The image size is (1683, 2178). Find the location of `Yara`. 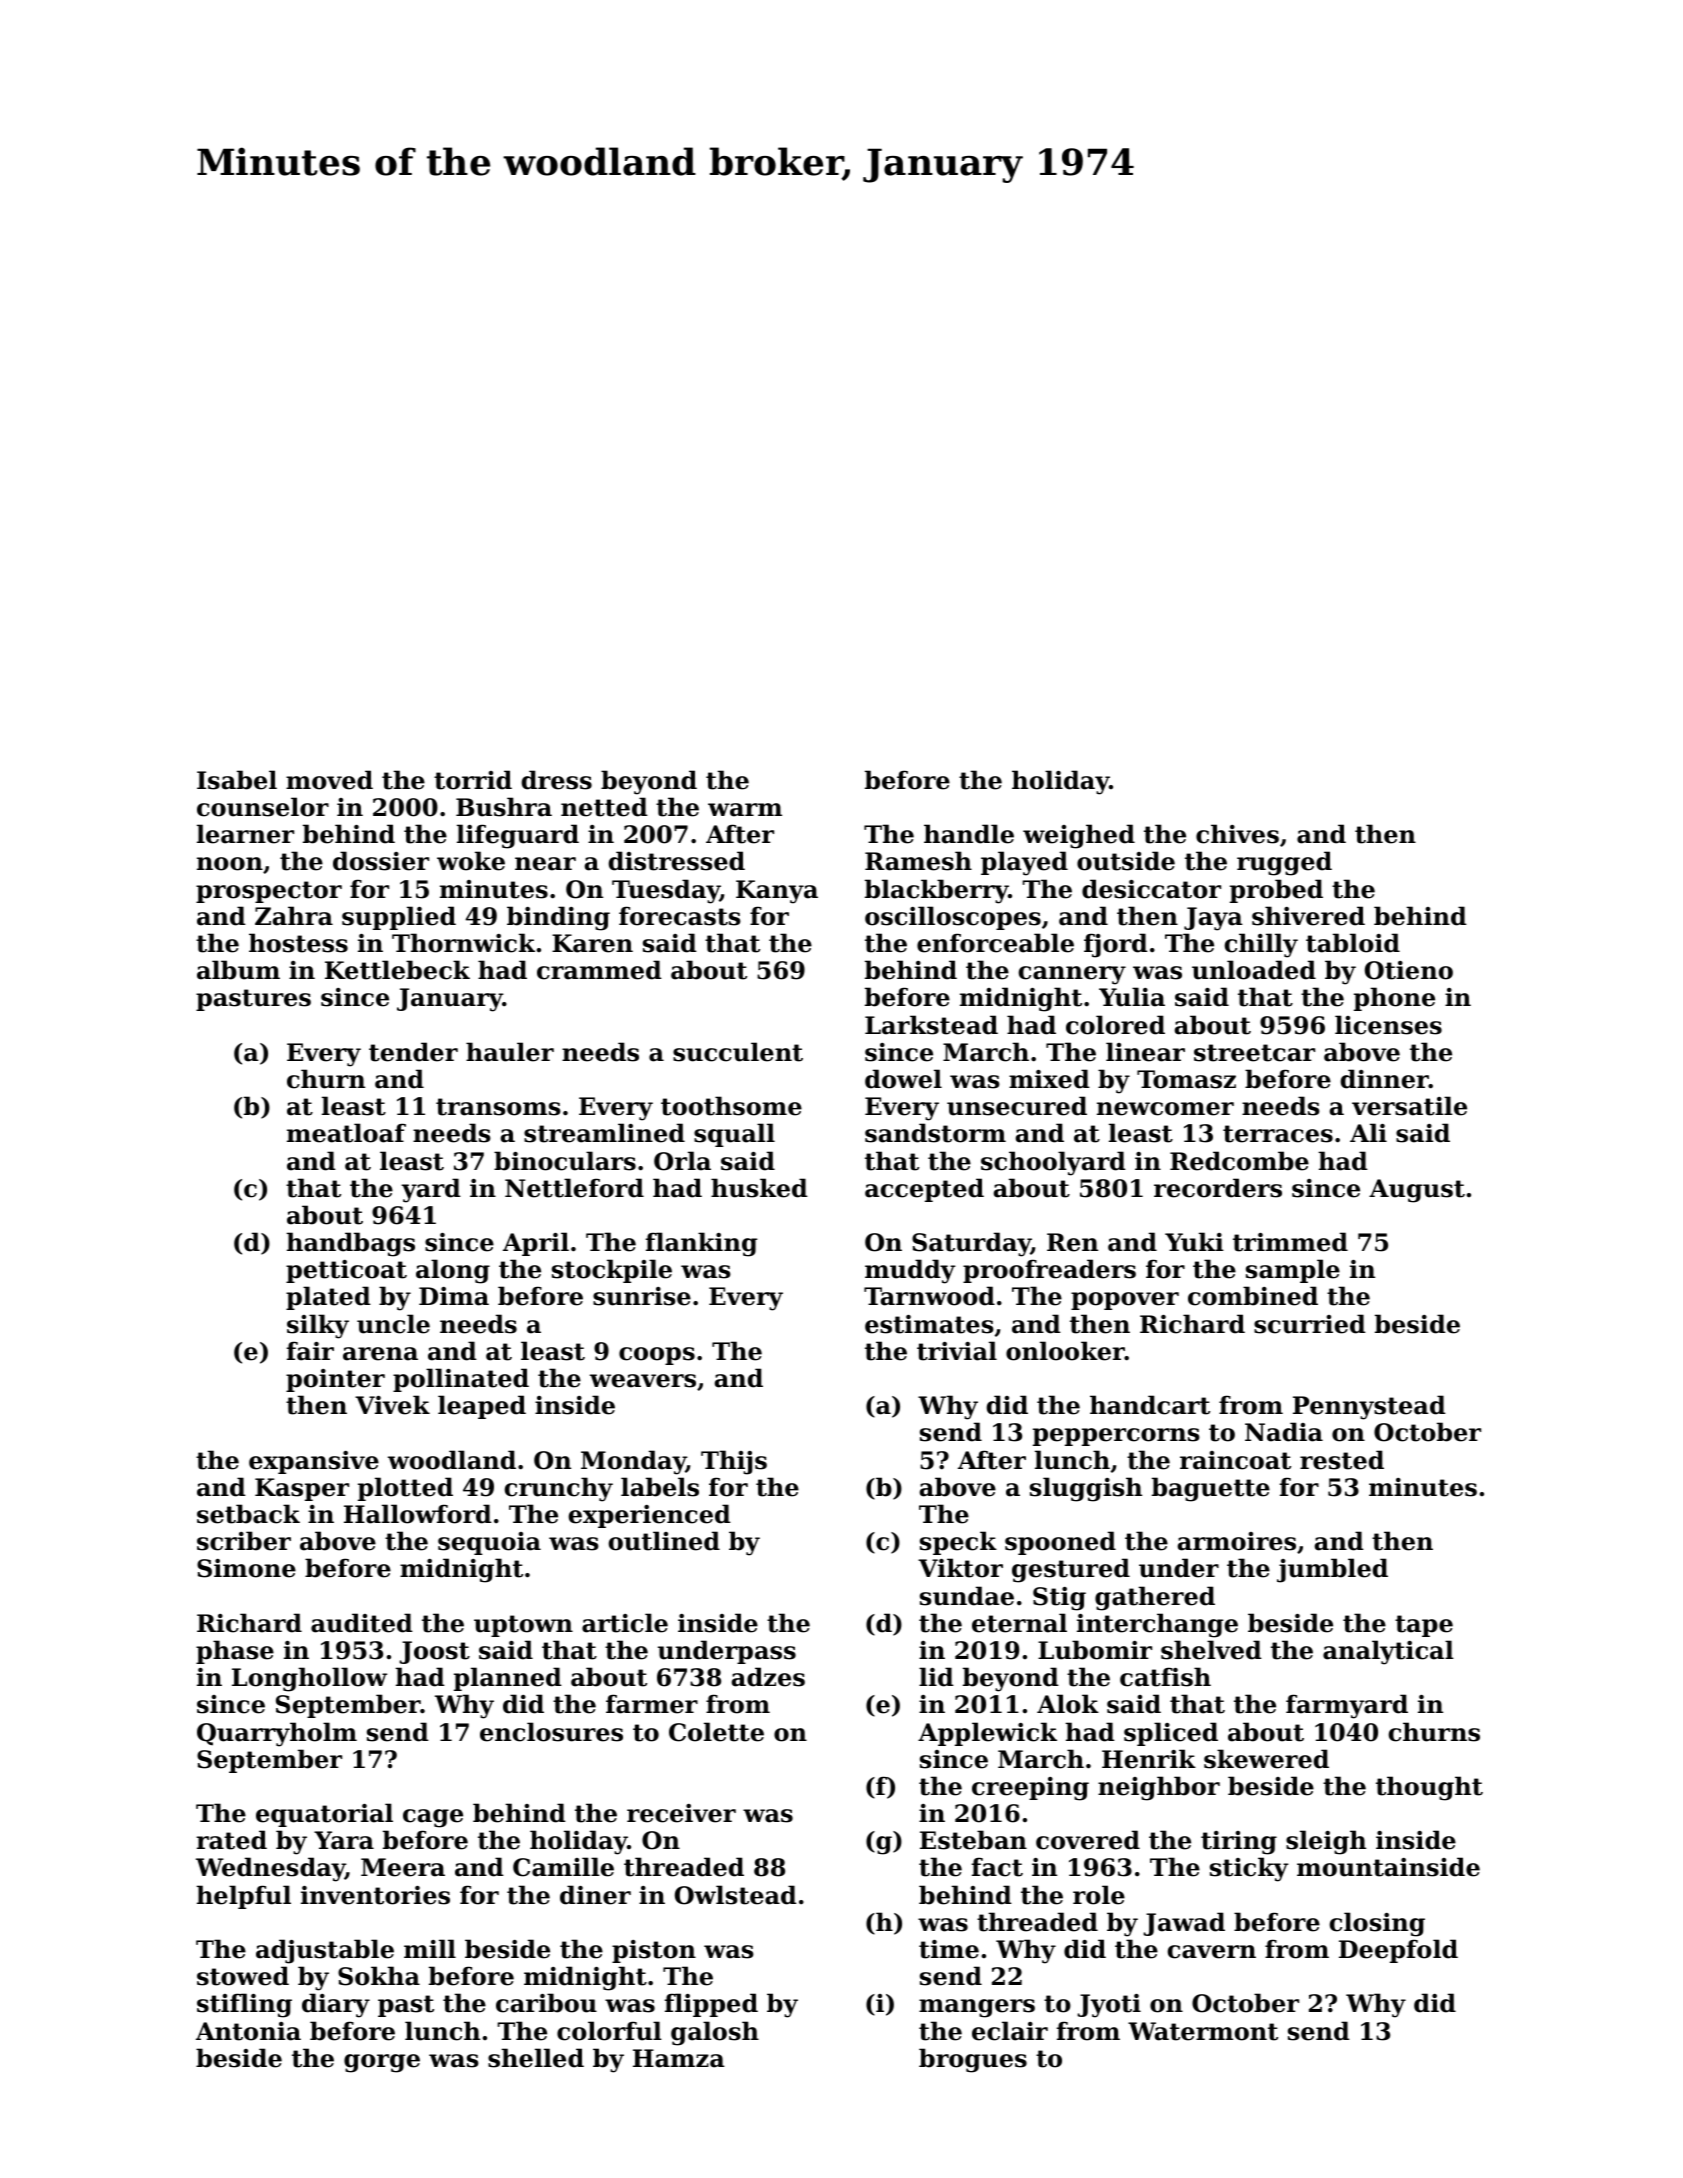

Yara is located at coordinates (344, 1840).
